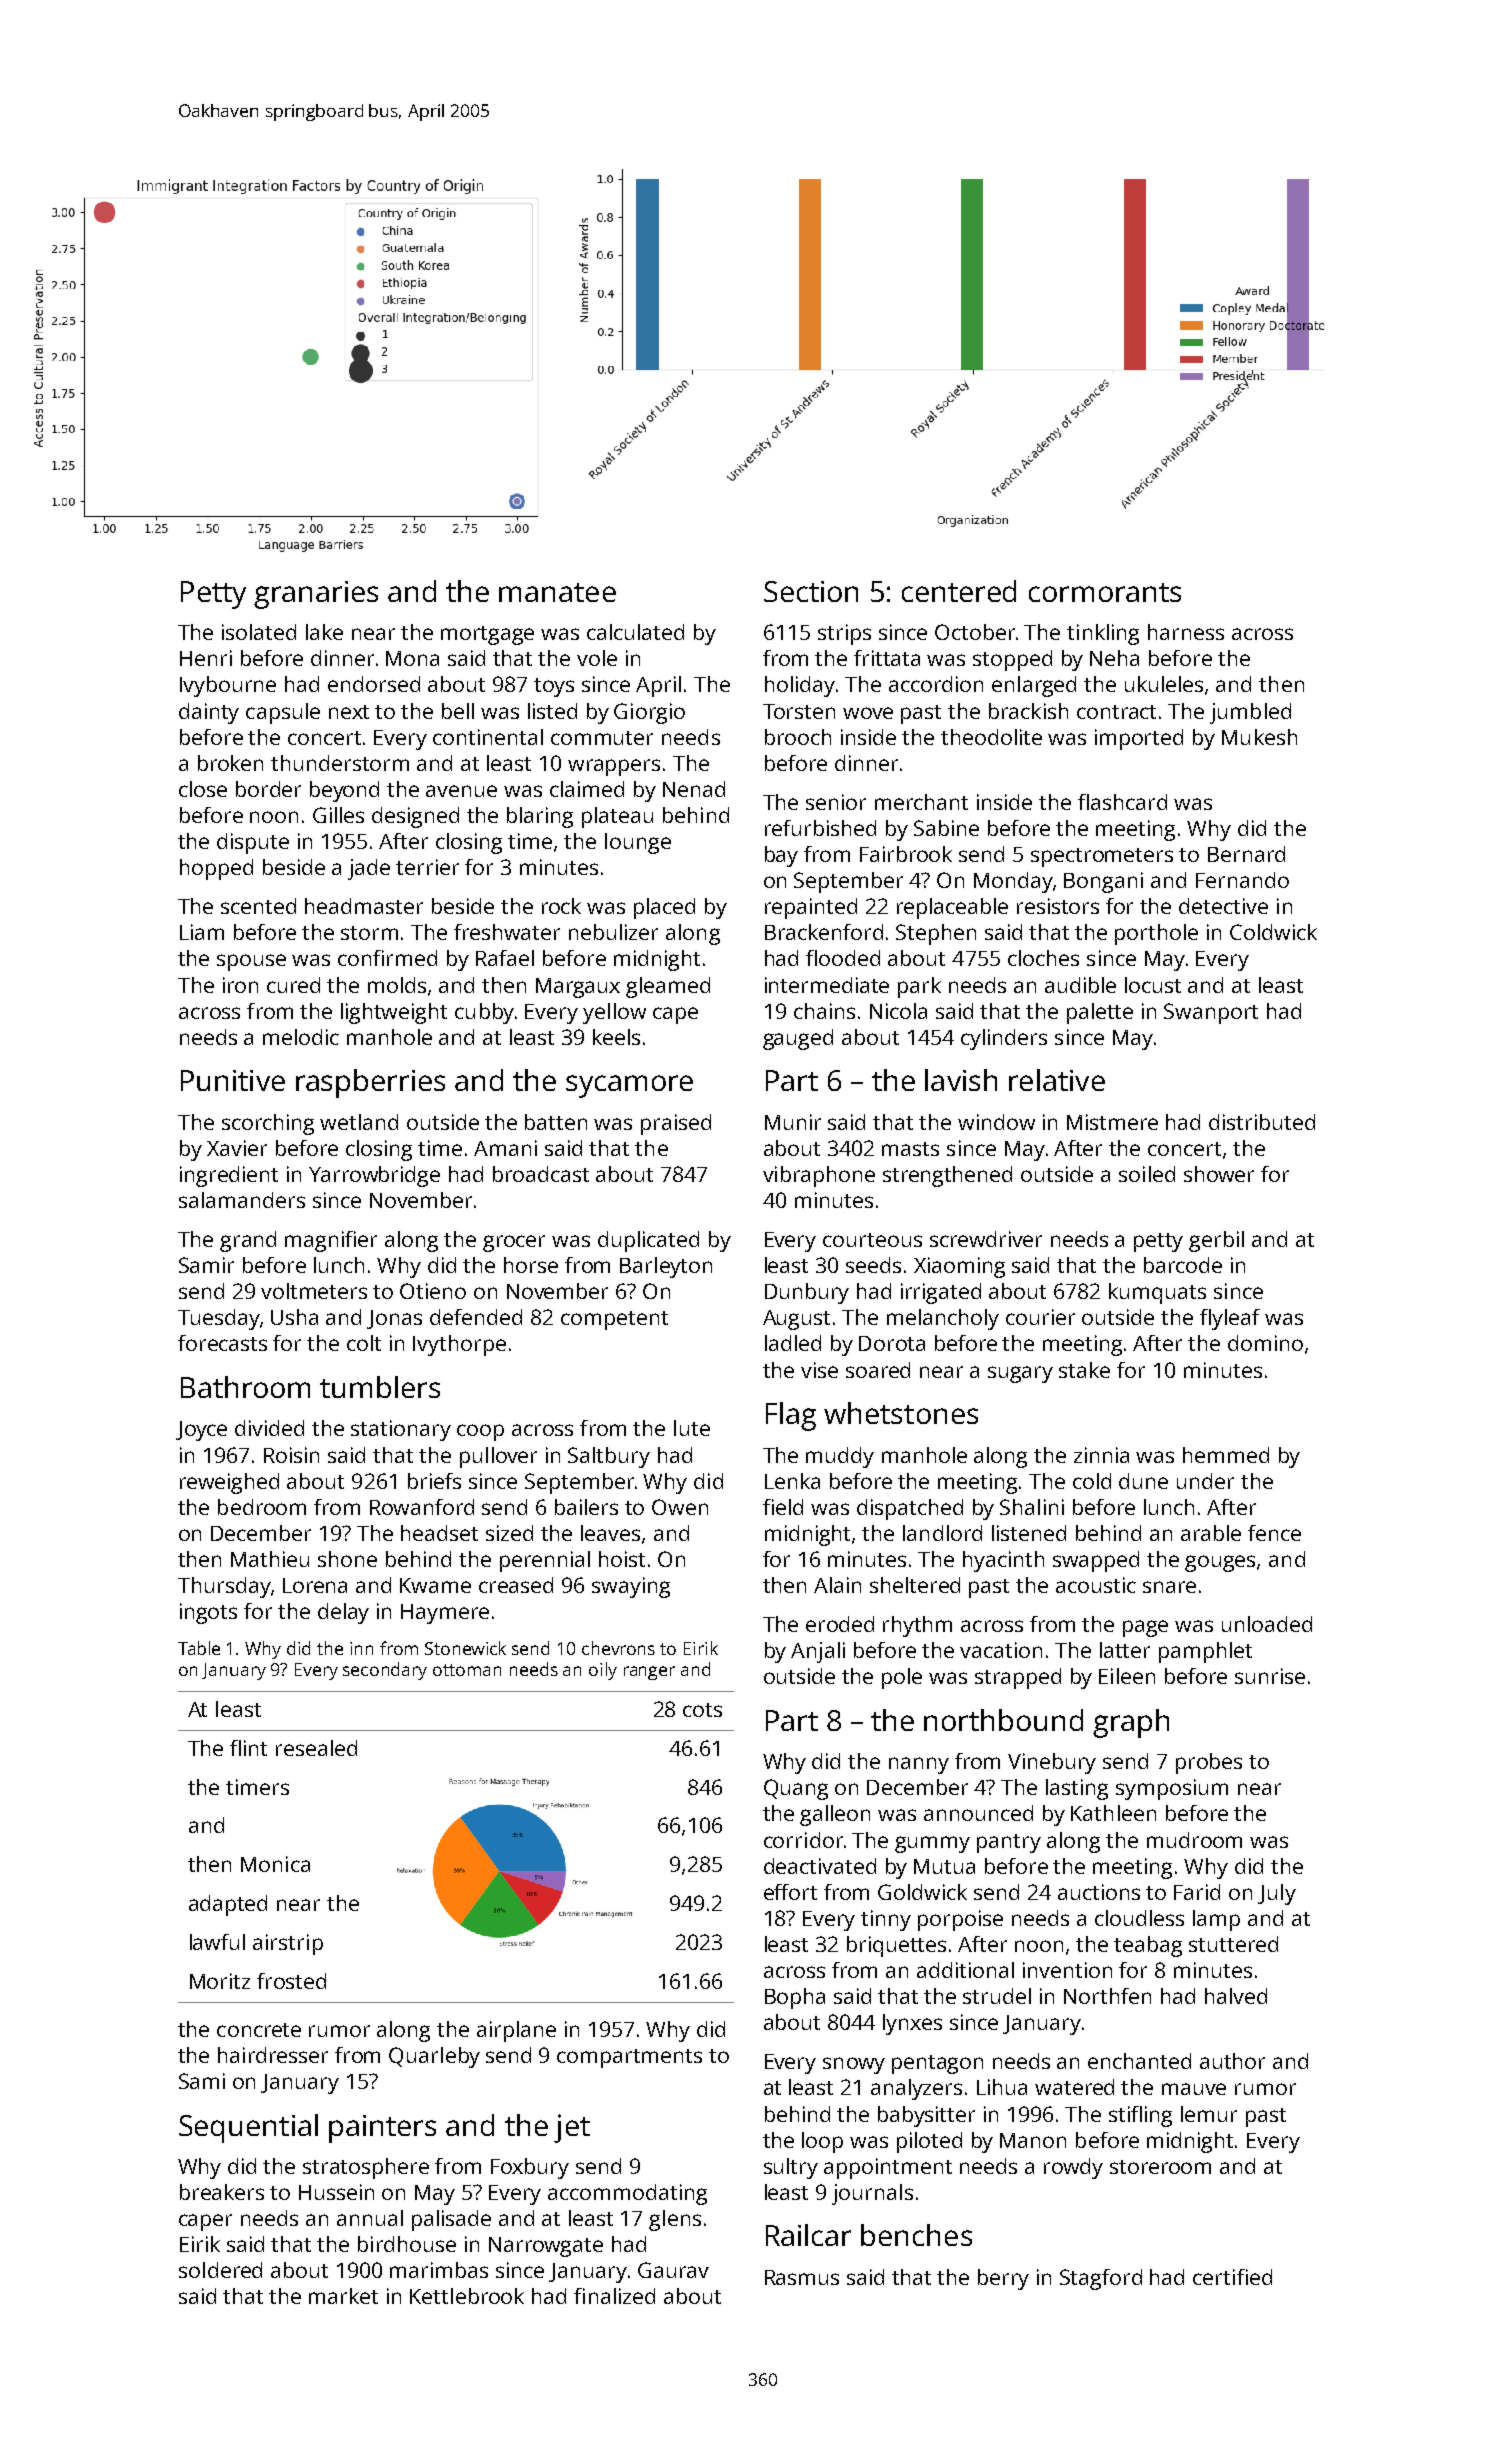 The width and height of the screenshot is (1496, 2464). What do you see at coordinates (343, 2296) in the screenshot?
I see `market` at bounding box center [343, 2296].
